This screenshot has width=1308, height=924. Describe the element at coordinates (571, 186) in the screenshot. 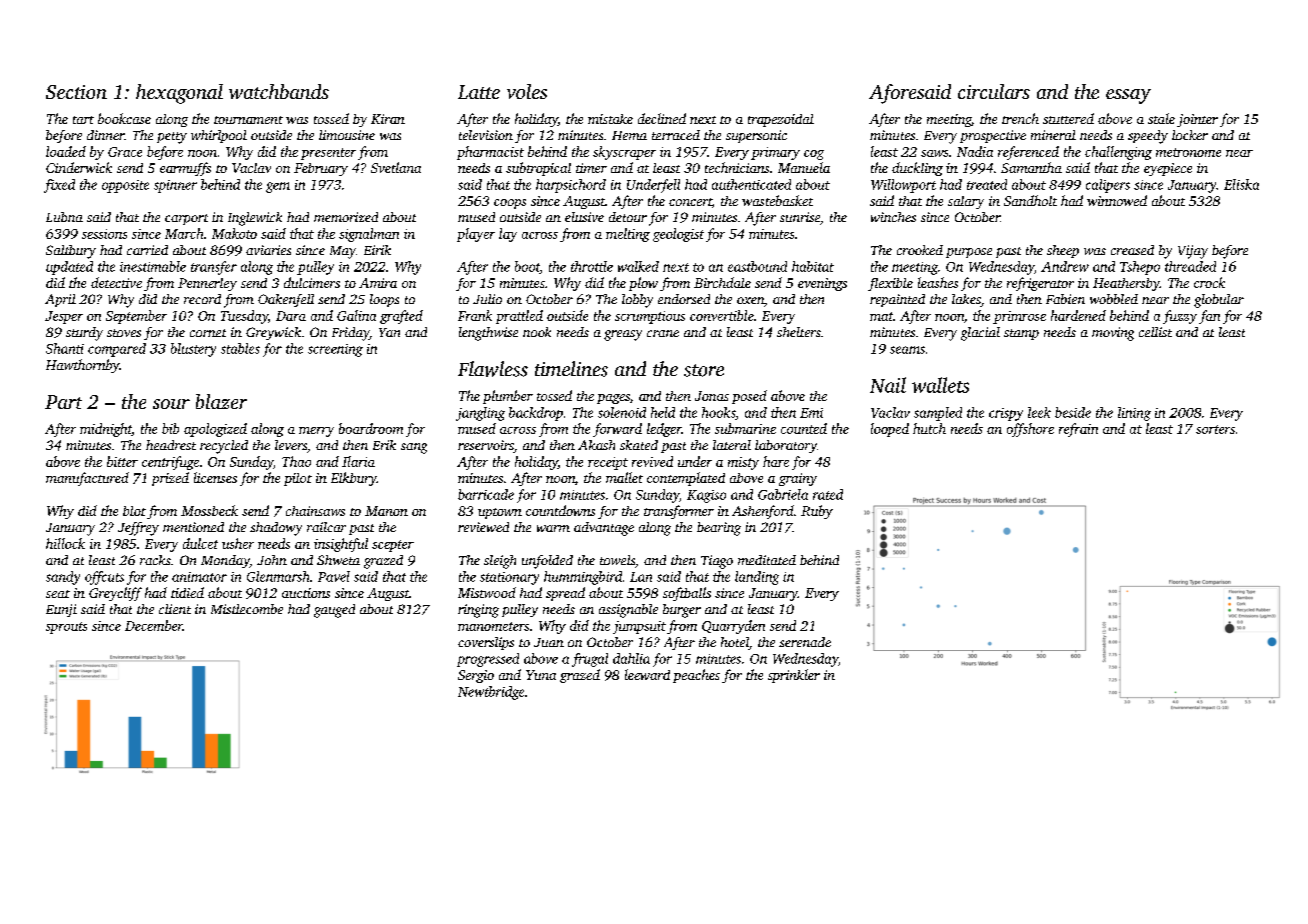

I see `harpsichord` at that location.
